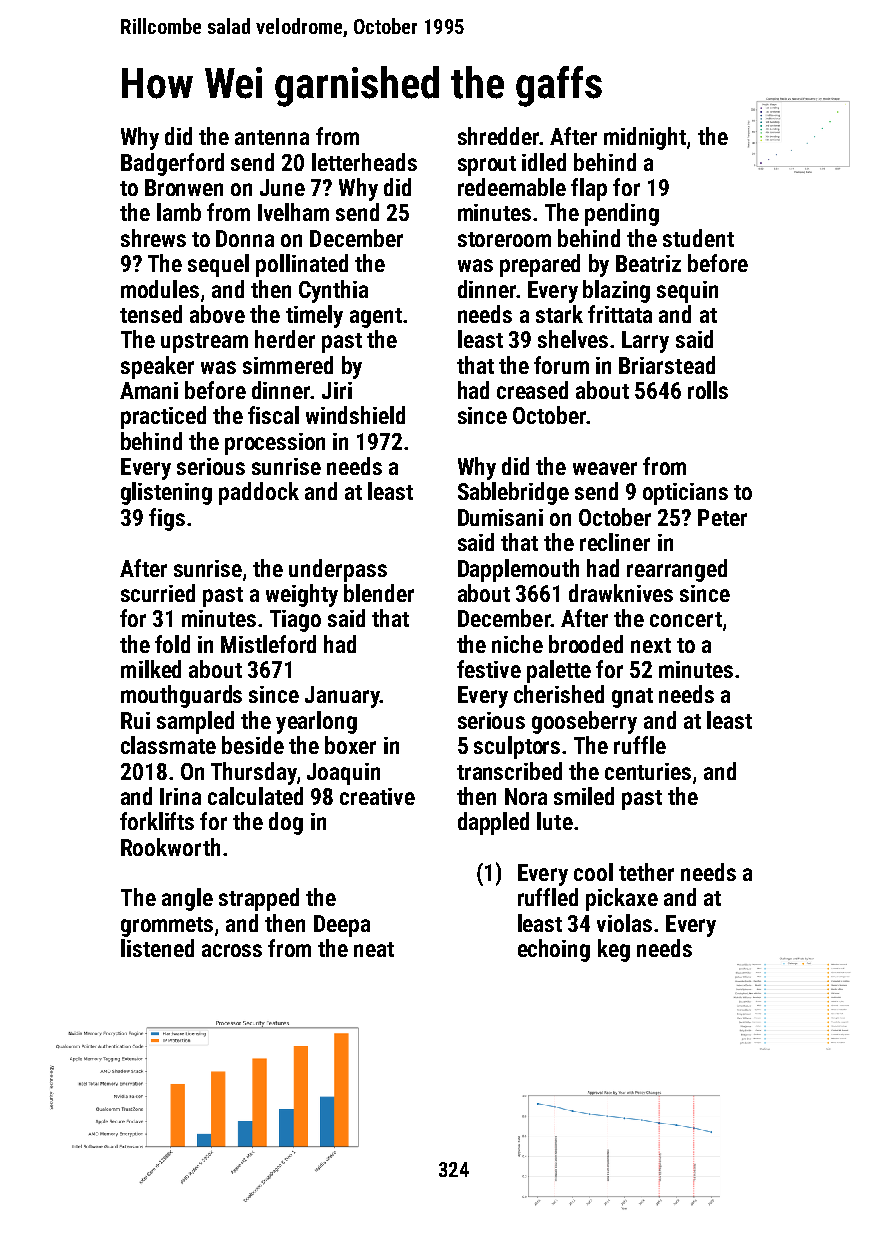 The image size is (876, 1243). I want to click on antenna, so click(272, 137).
